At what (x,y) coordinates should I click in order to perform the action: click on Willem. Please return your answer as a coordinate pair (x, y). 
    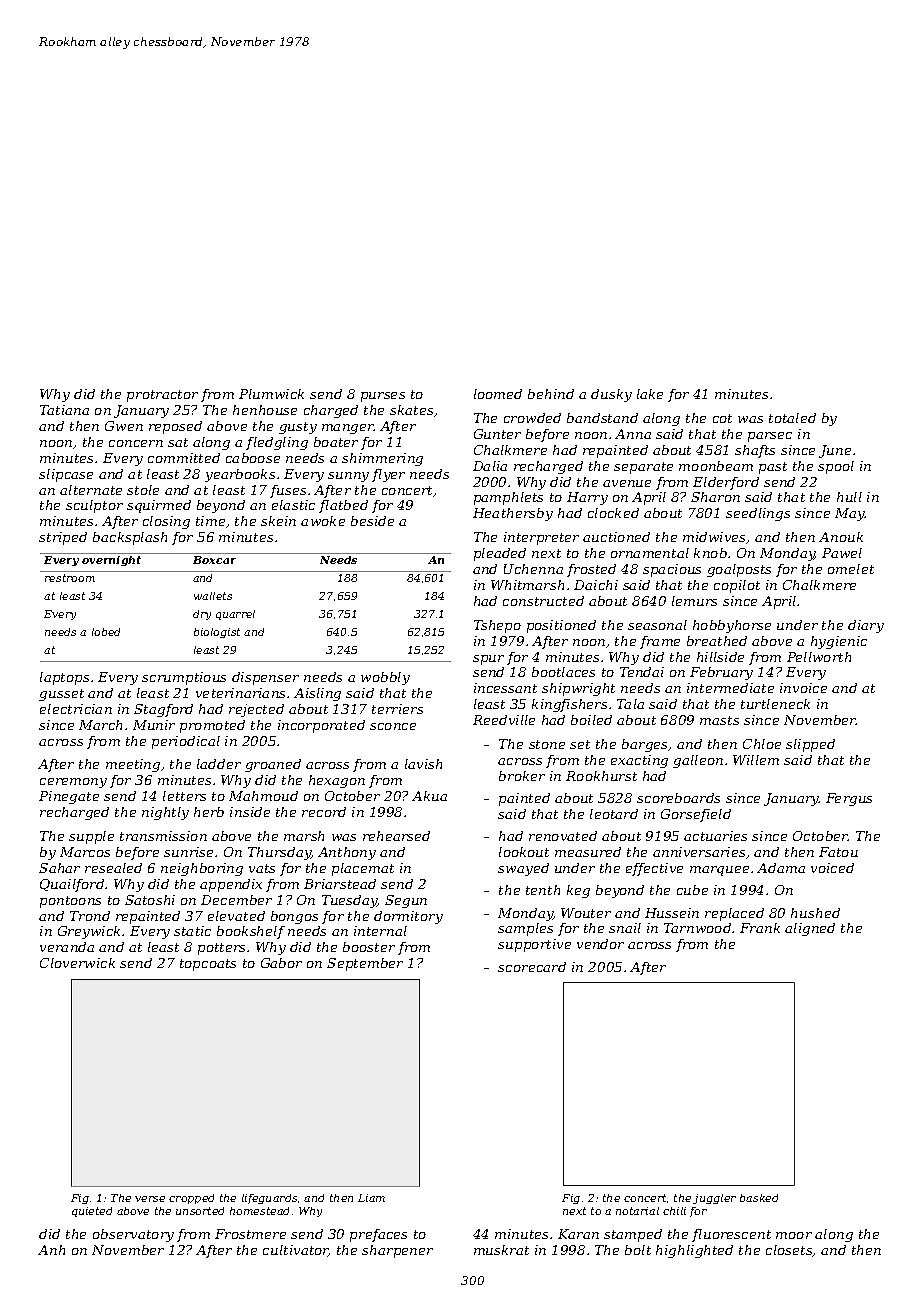
    Looking at the image, I should click on (756, 760).
